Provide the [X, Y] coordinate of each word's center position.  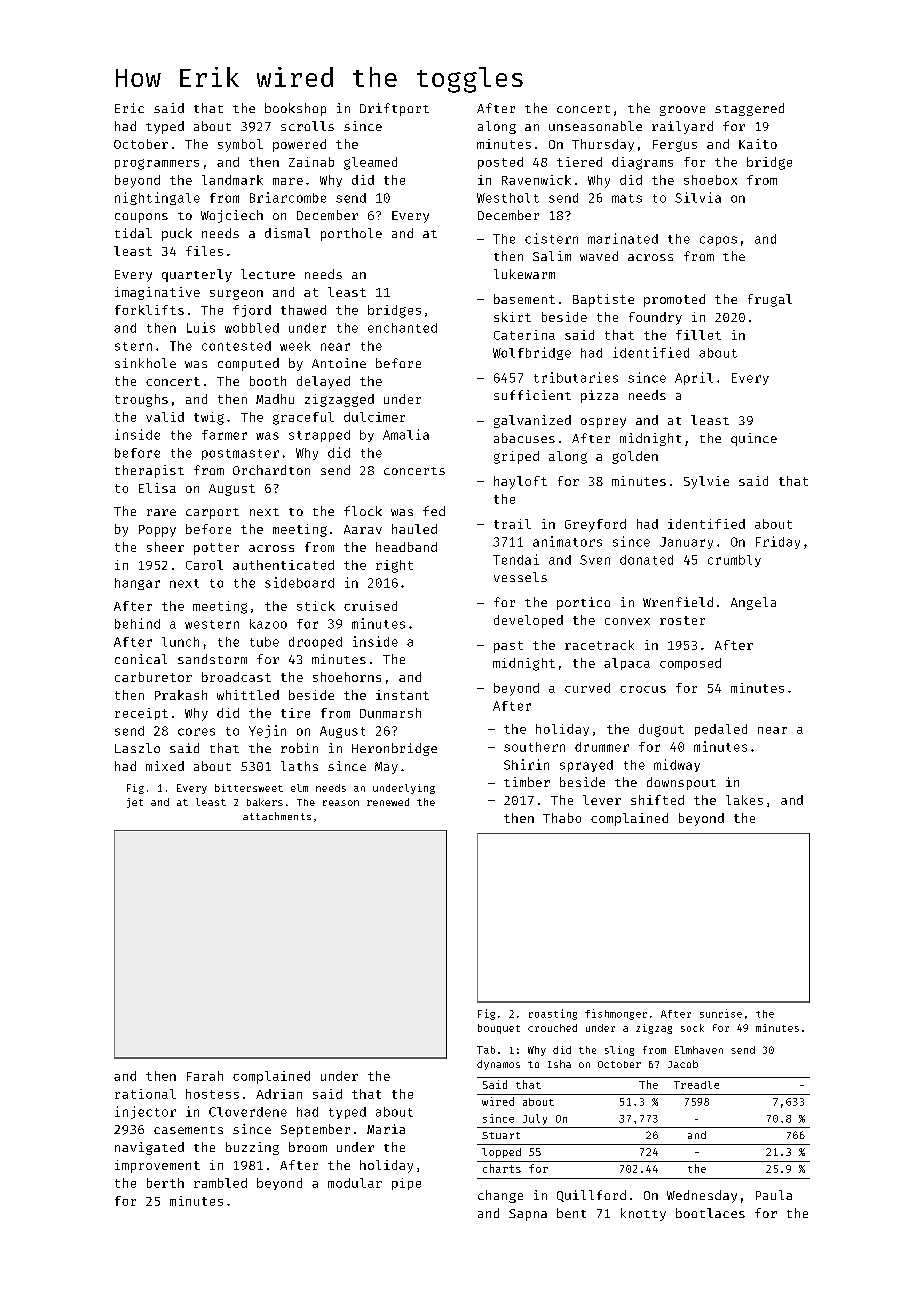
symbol [240, 145]
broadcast [236, 677]
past [508, 647]
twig [209, 418]
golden [635, 457]
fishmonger [616, 1014]
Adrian [279, 1094]
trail [512, 524]
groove [682, 111]
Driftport [394, 109]
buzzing [252, 1148]
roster [682, 620]
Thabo [562, 818]
